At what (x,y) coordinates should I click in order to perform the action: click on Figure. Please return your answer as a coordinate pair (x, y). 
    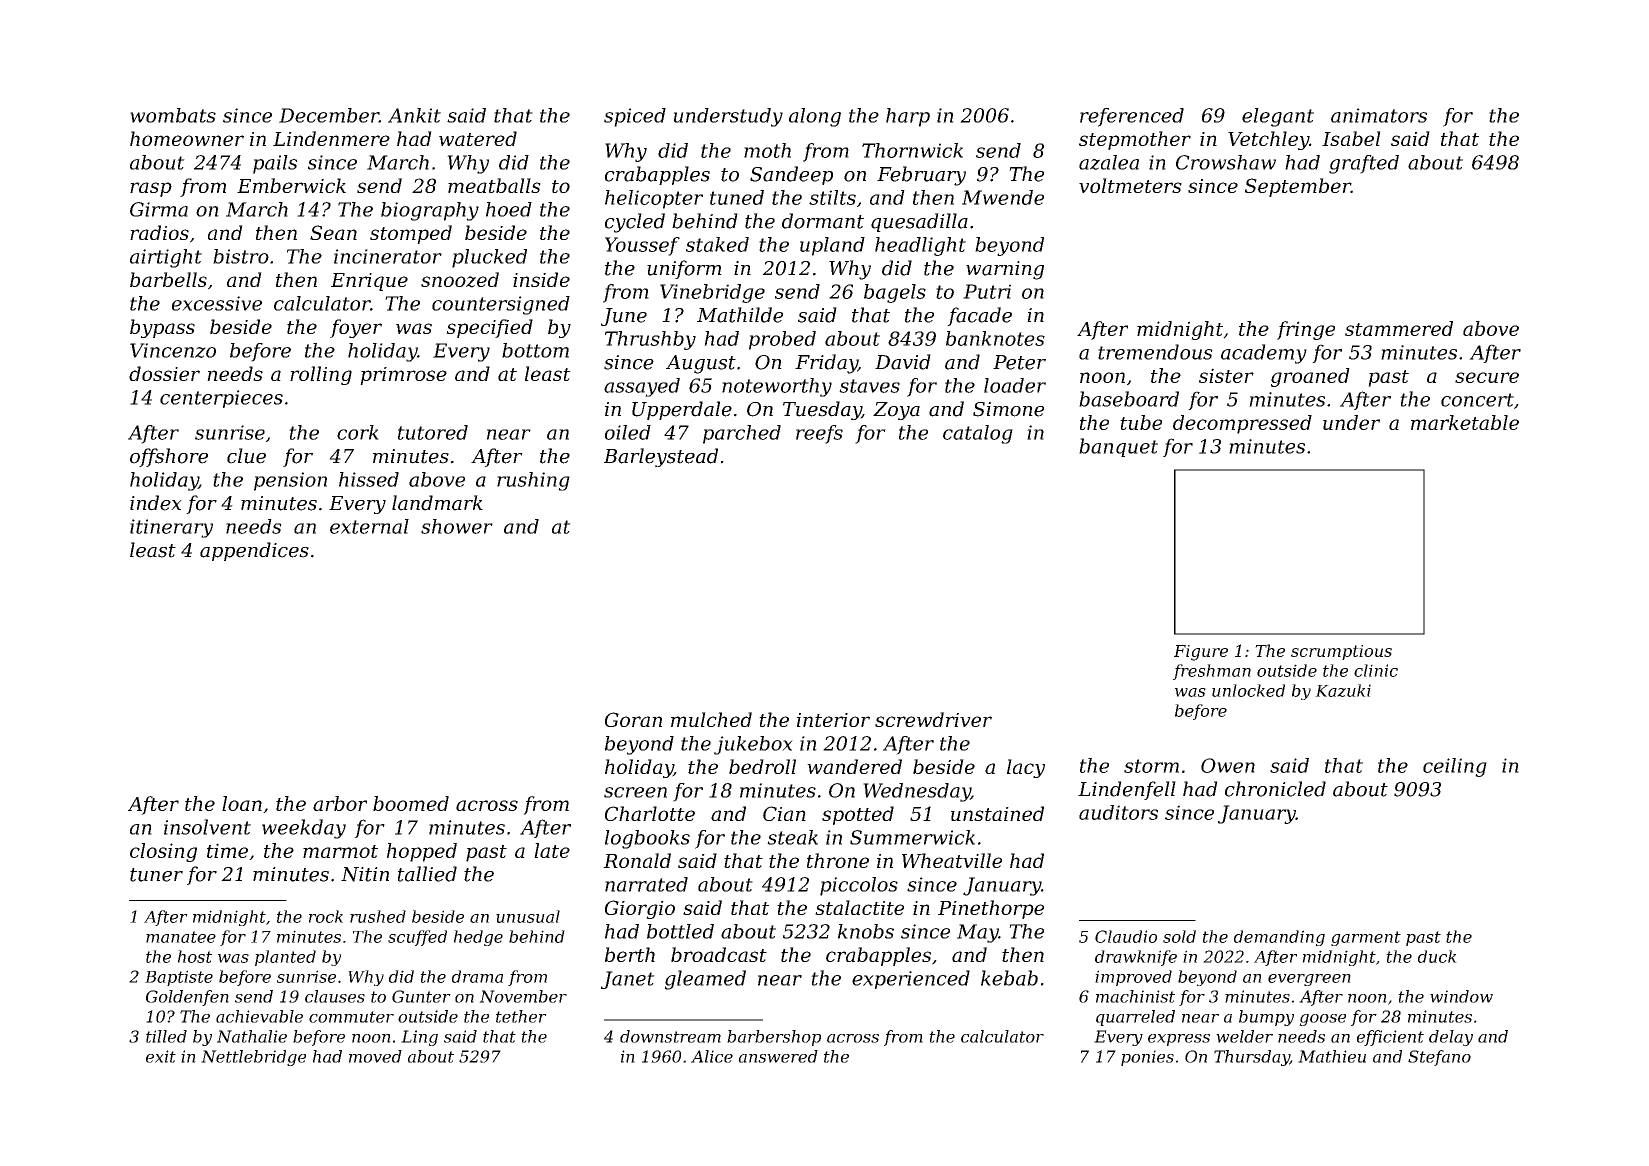
    Looking at the image, I should click on (1201, 653).
